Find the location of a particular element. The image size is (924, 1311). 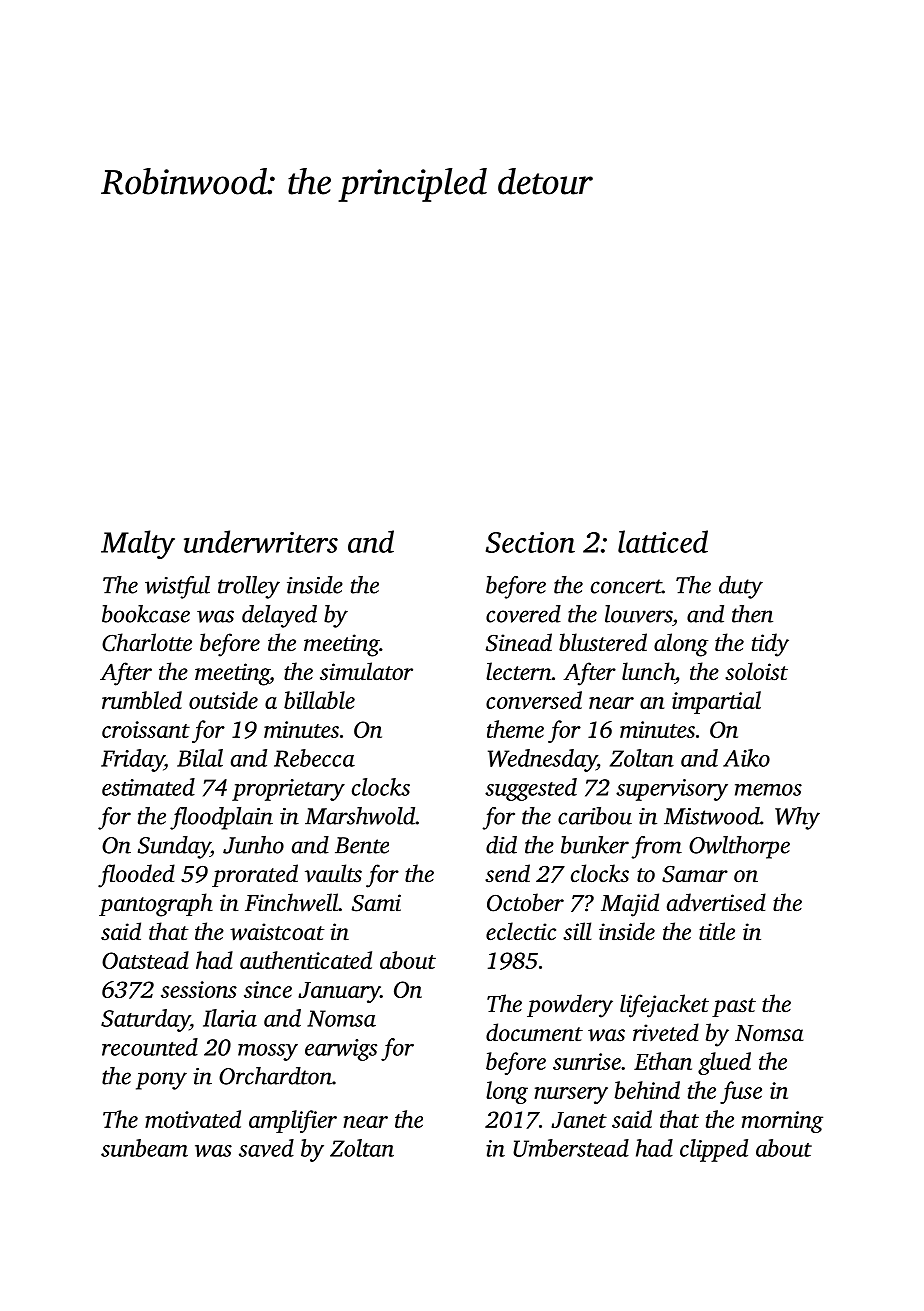

estimated is located at coordinates (148, 787).
